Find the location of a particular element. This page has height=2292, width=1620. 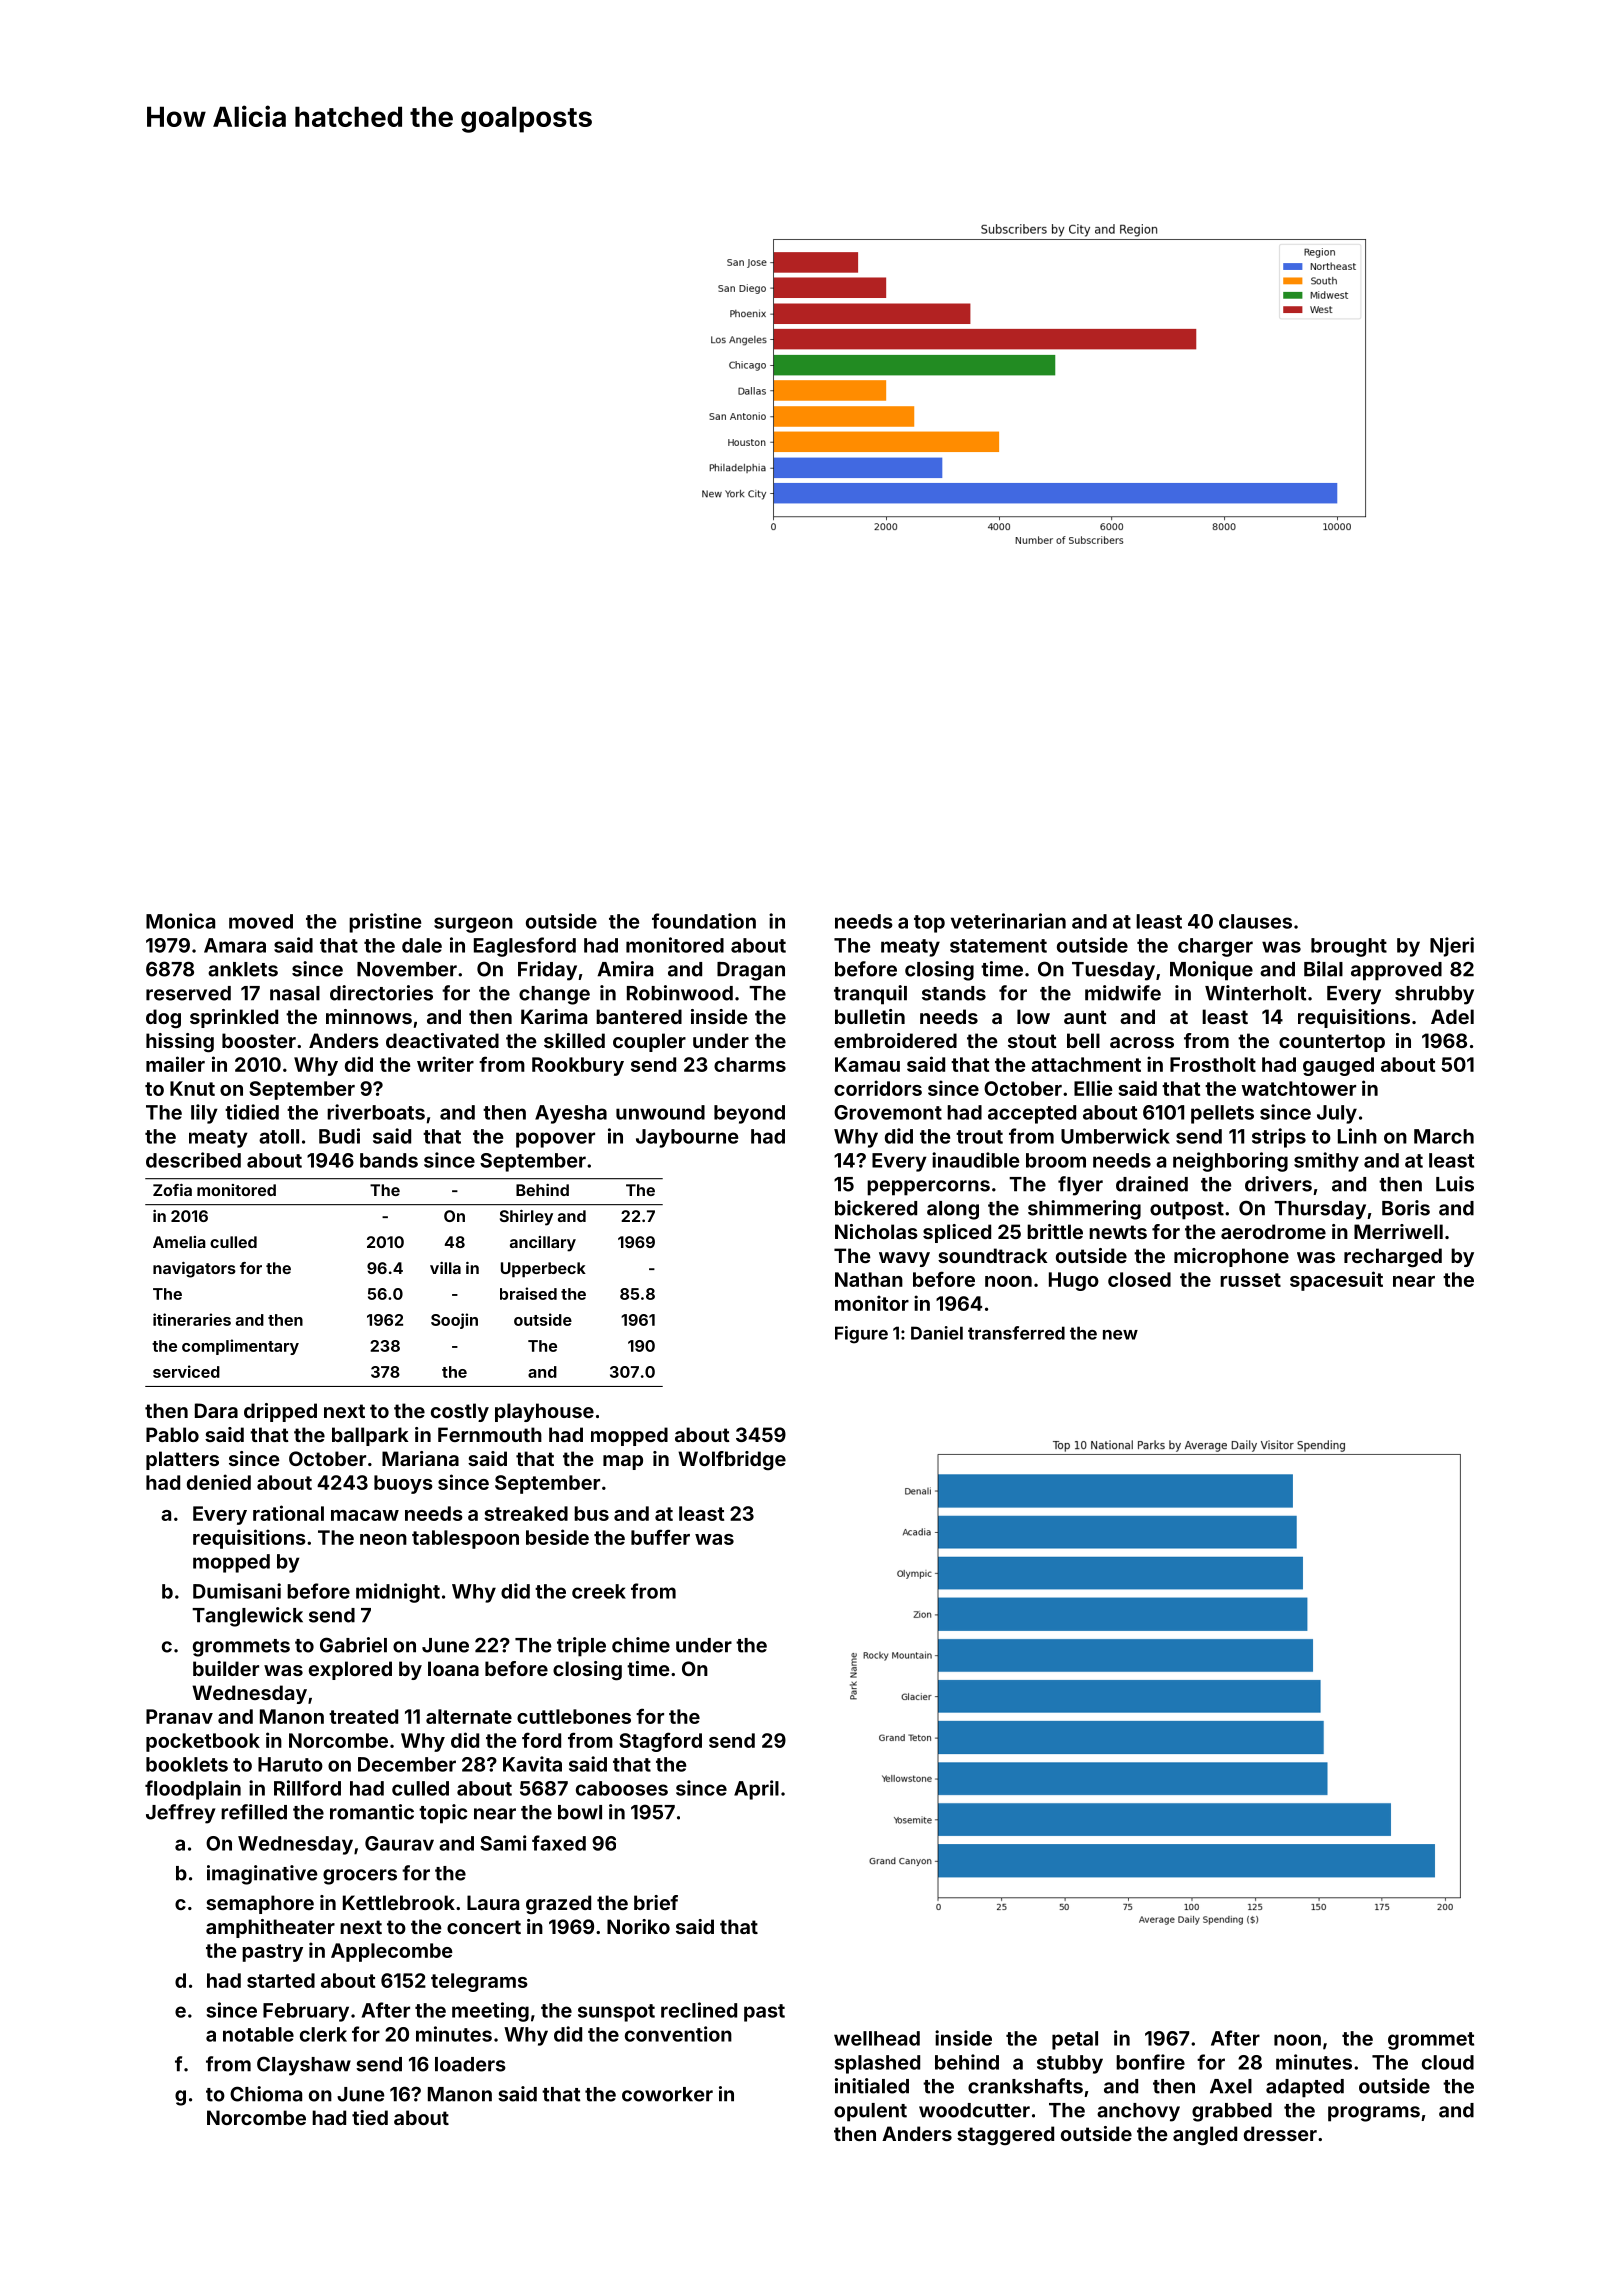

countertop is located at coordinates (1332, 1043).
